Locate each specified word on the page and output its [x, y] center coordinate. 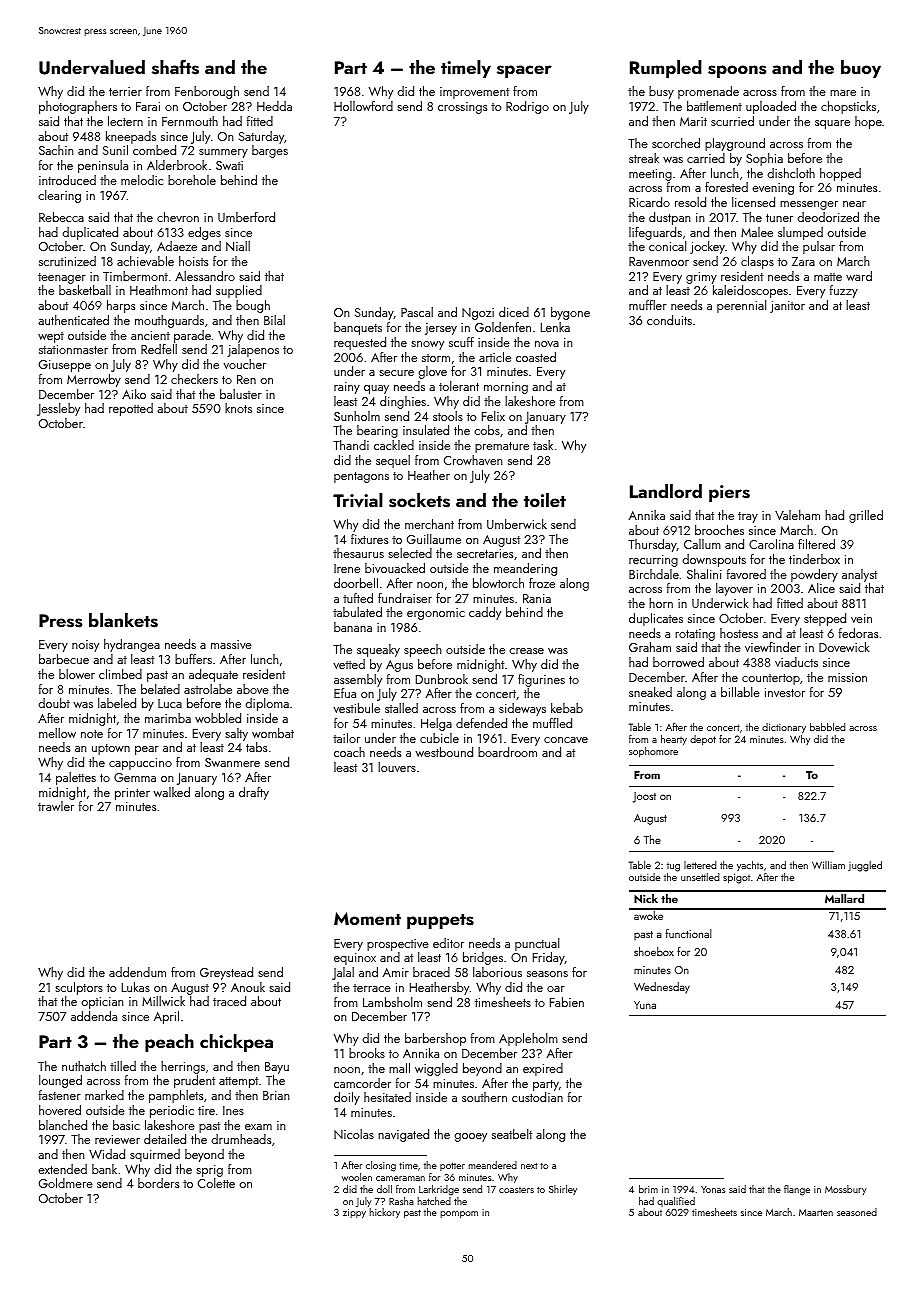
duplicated [90, 233]
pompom [459, 1214]
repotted [131, 409]
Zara [803, 261]
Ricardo [649, 202]
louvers [397, 767]
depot [703, 740]
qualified [676, 1202]
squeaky [378, 650]
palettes [76, 778]
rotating [695, 635]
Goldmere [66, 1183]
